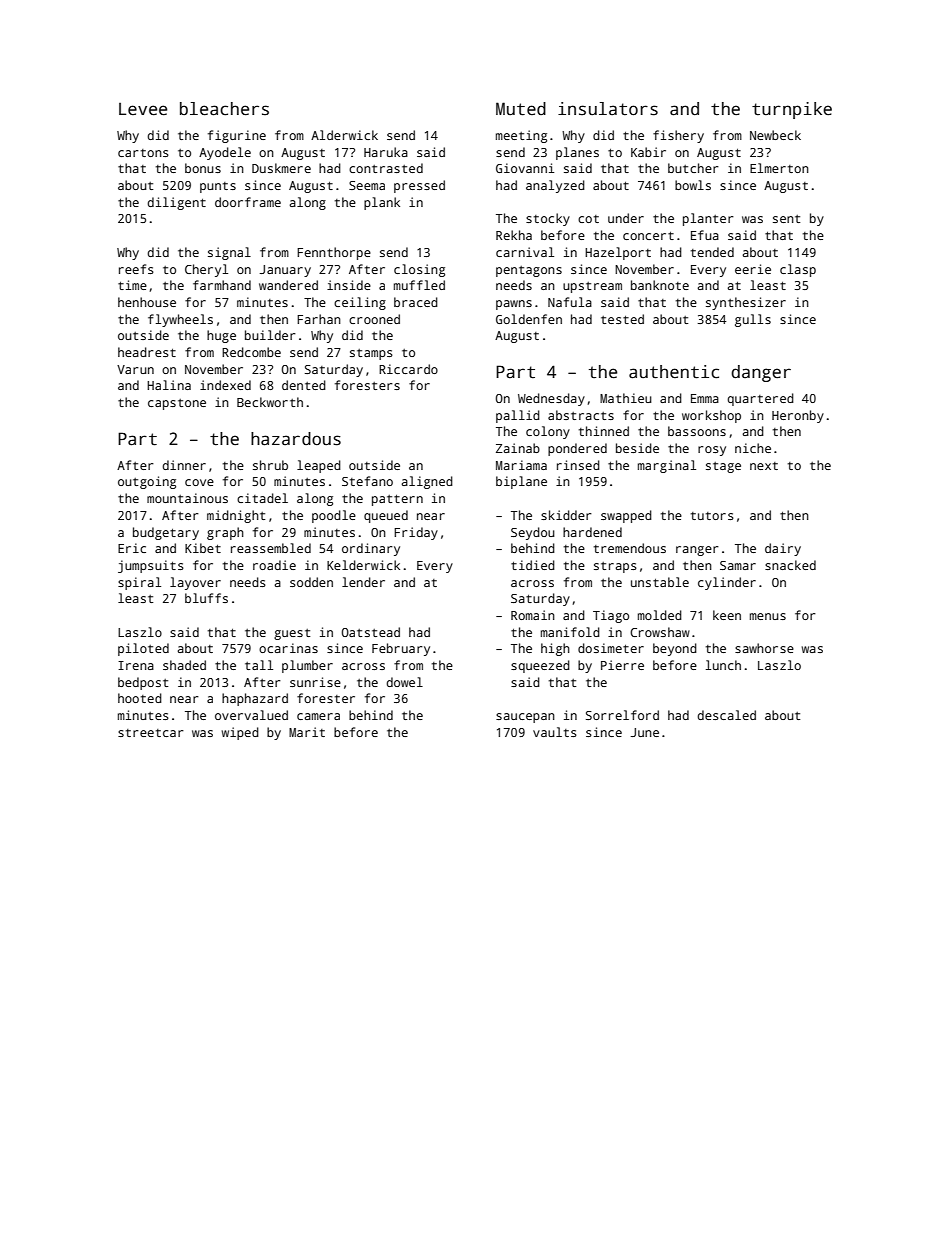 This screenshot has width=952, height=1233. What do you see at coordinates (270, 335) in the screenshot?
I see `builder` at bounding box center [270, 335].
